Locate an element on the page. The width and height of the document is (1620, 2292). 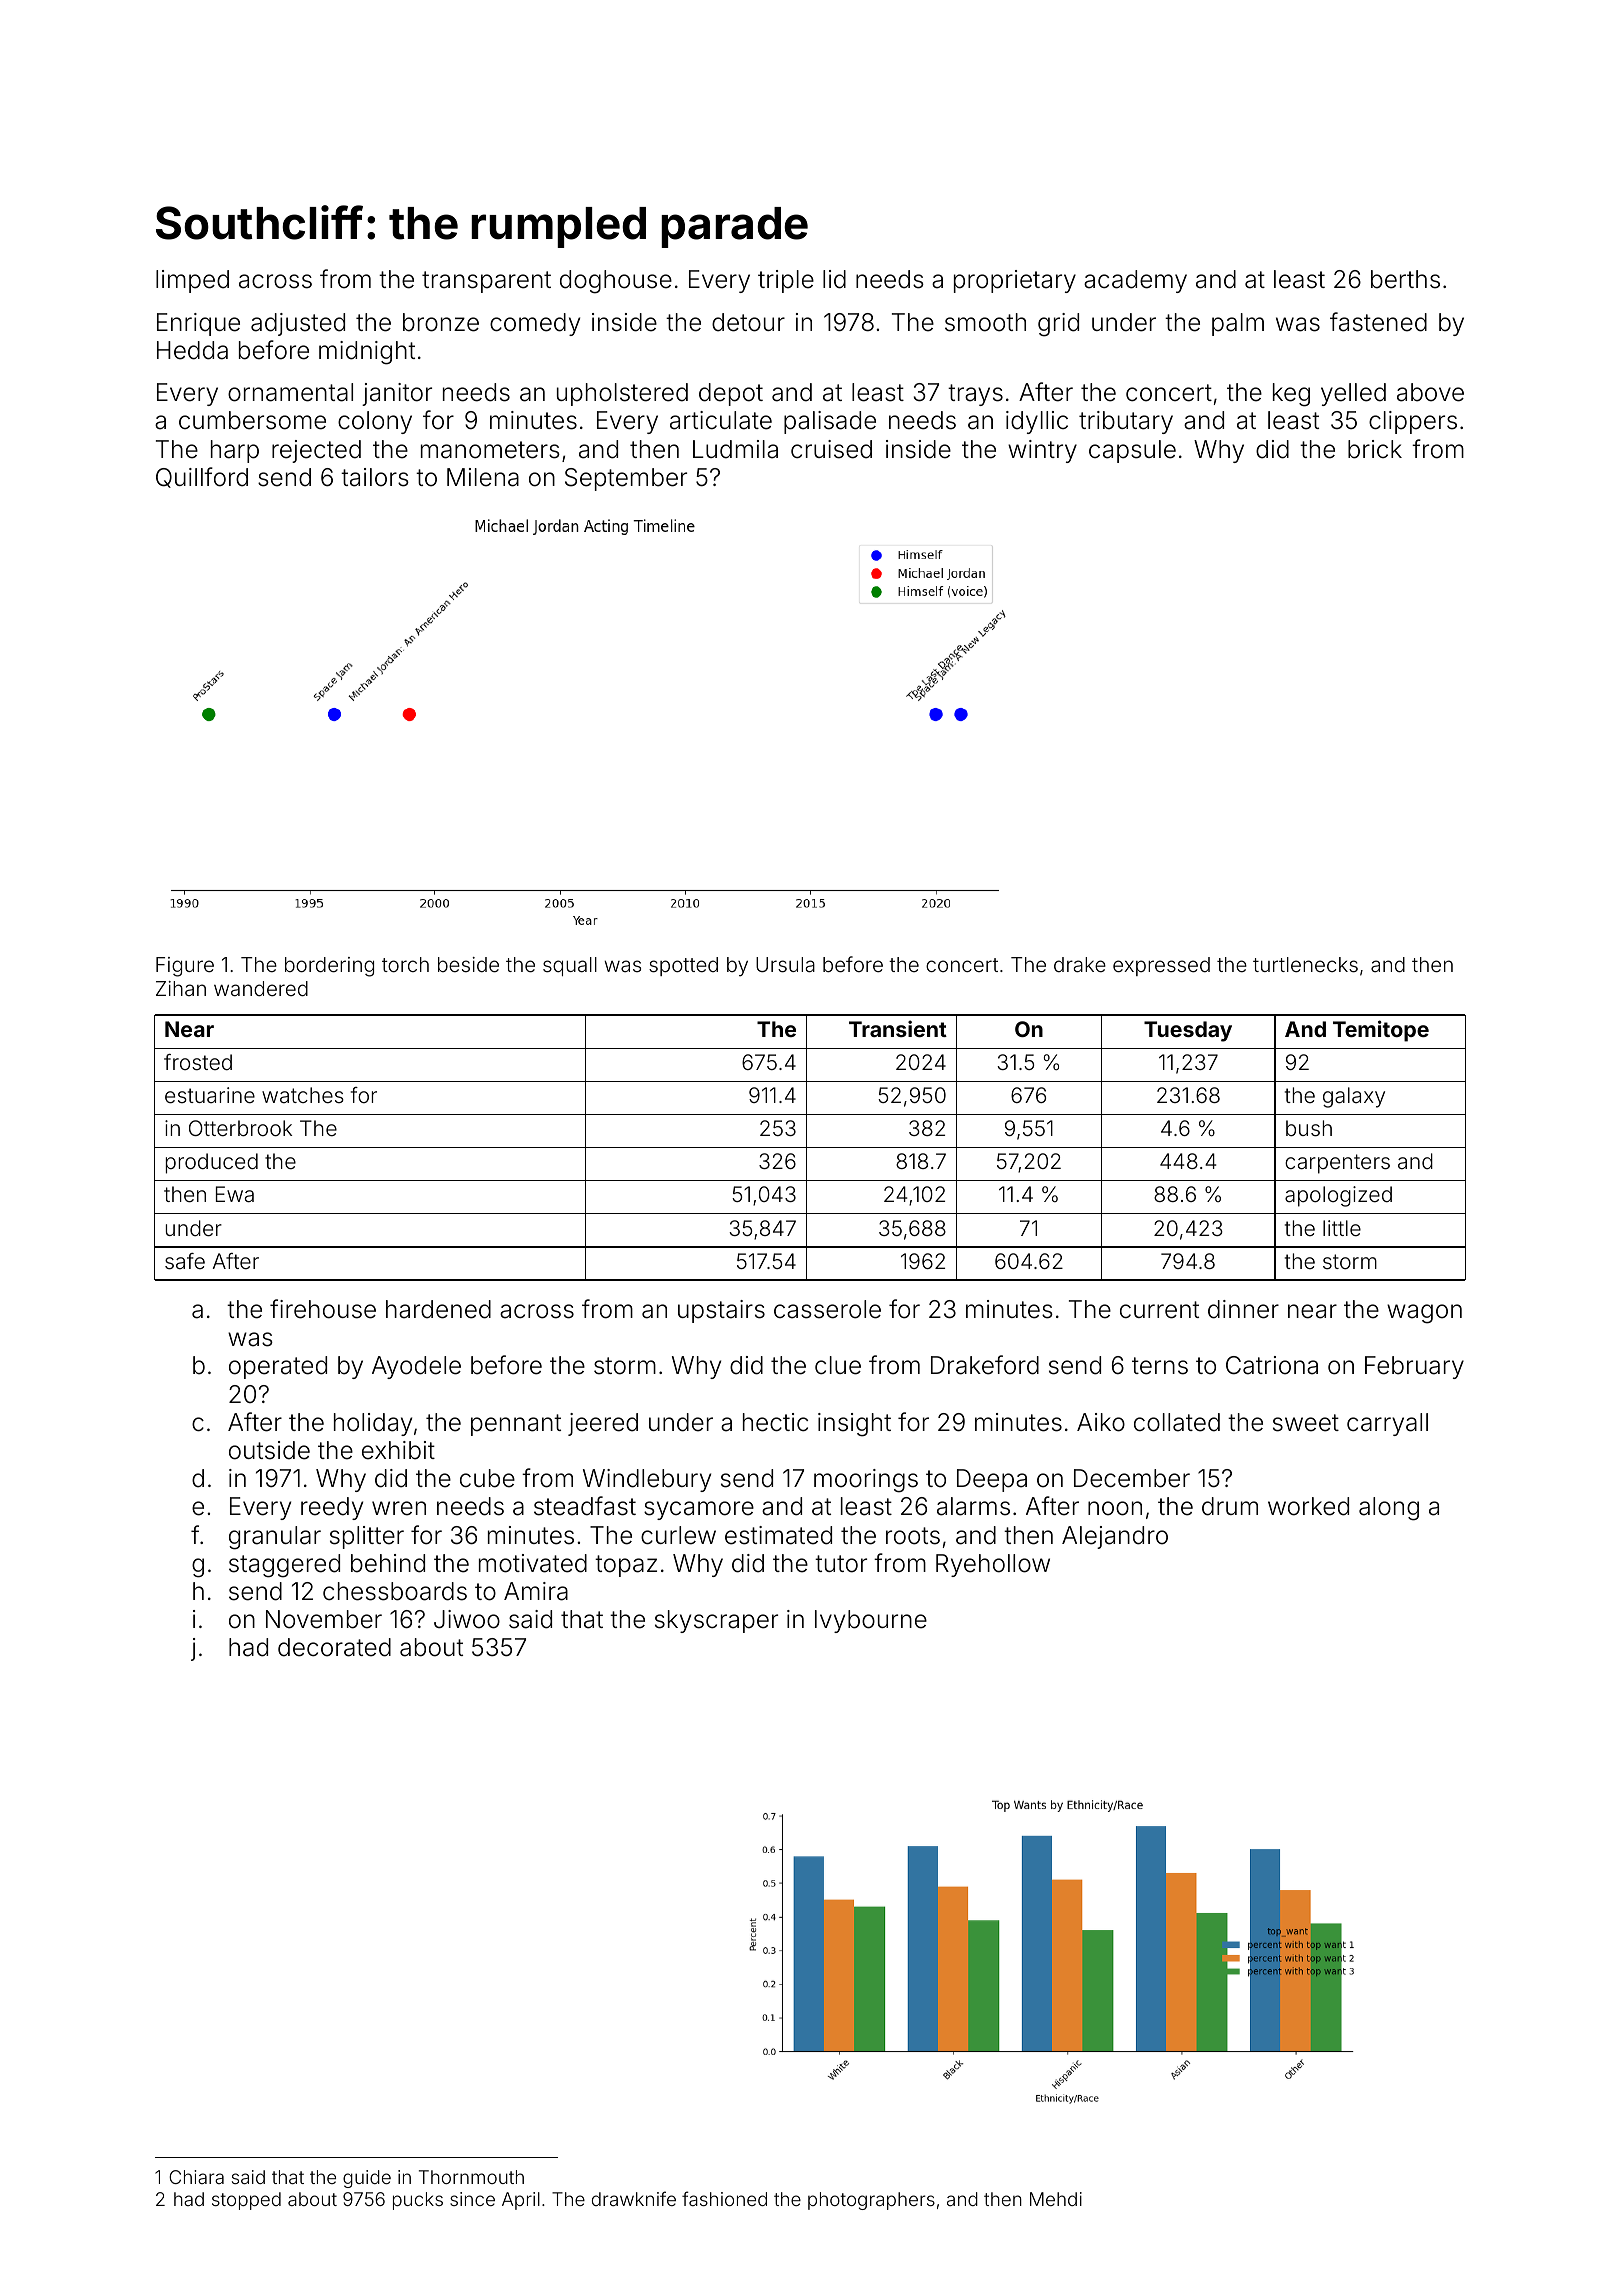
doghouse is located at coordinates (616, 282).
